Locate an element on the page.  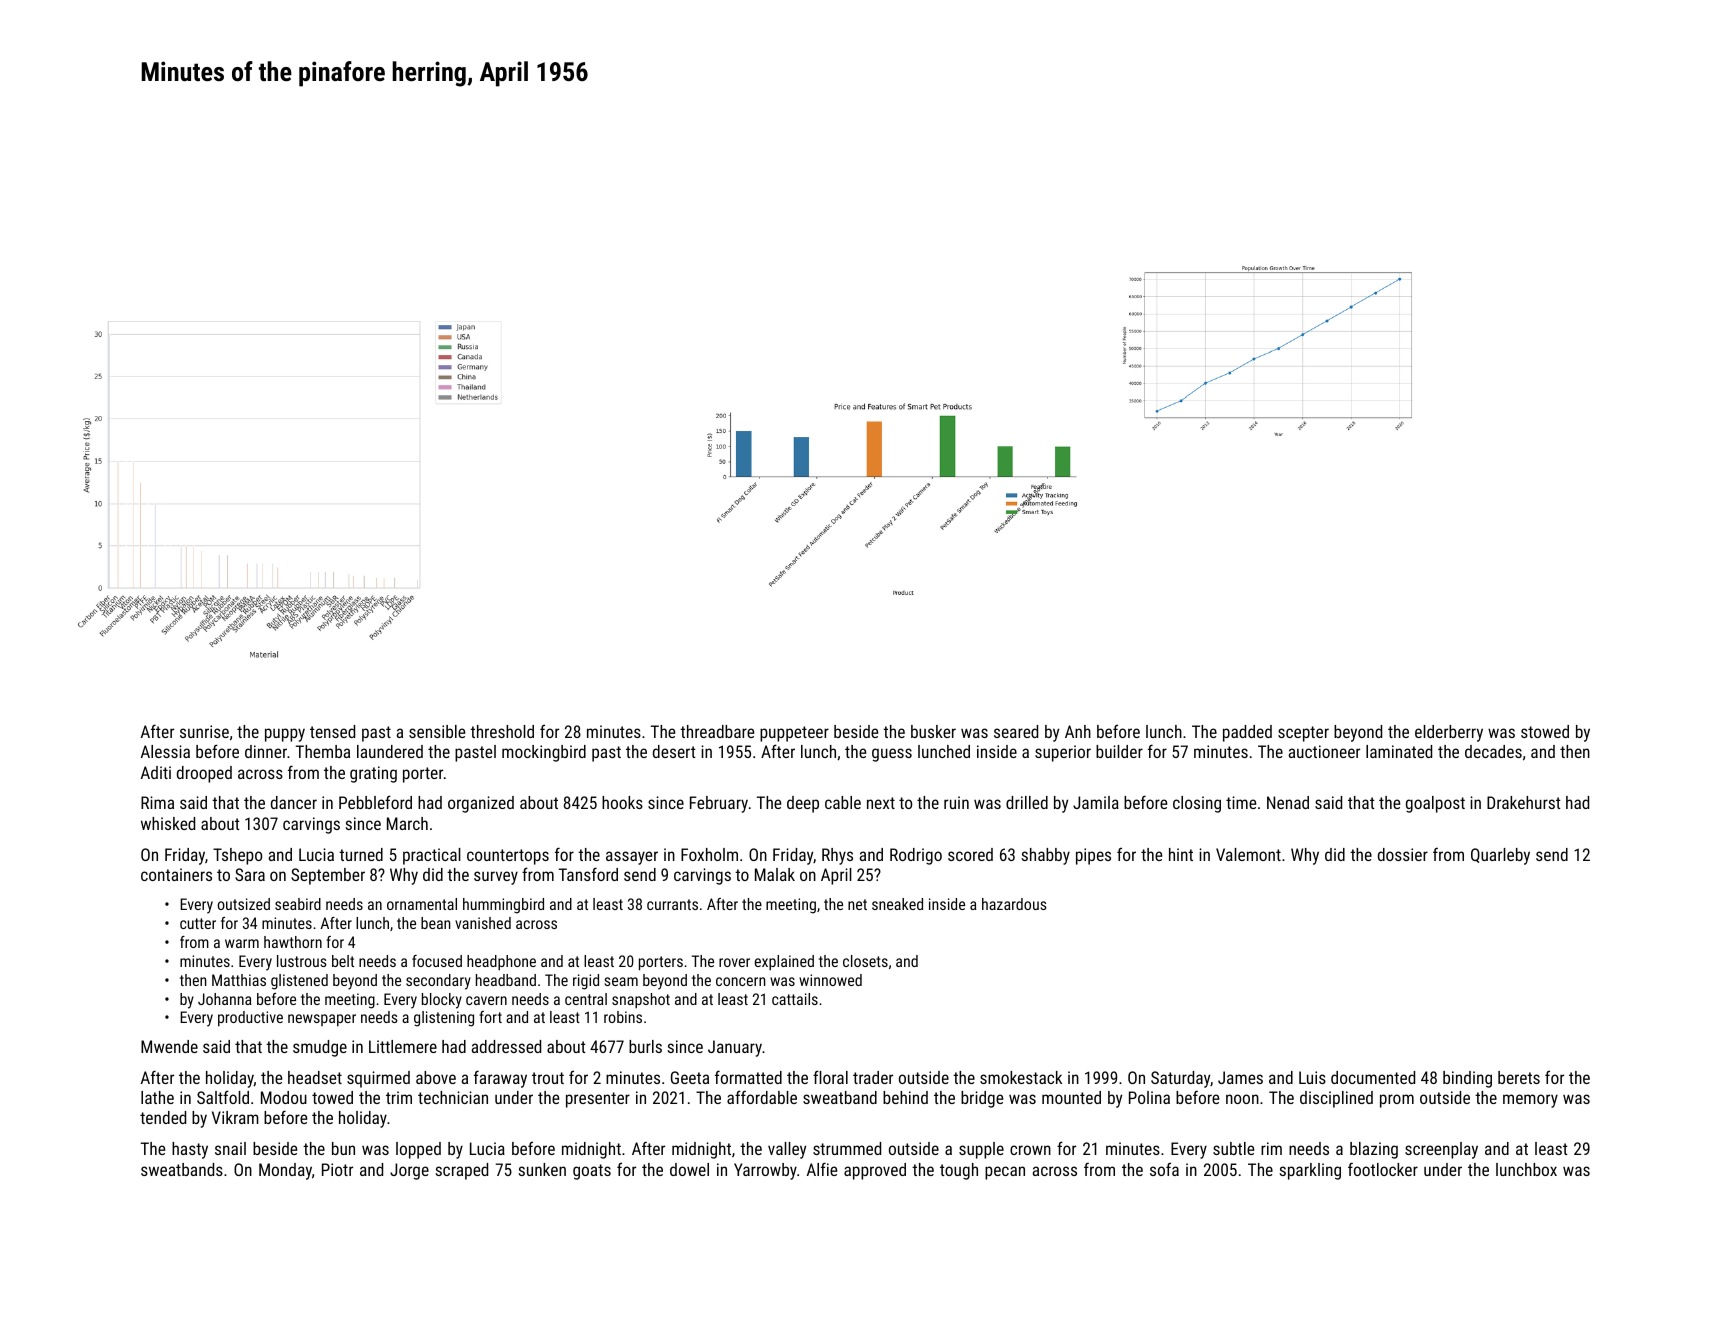
Piotr is located at coordinates (337, 1169).
